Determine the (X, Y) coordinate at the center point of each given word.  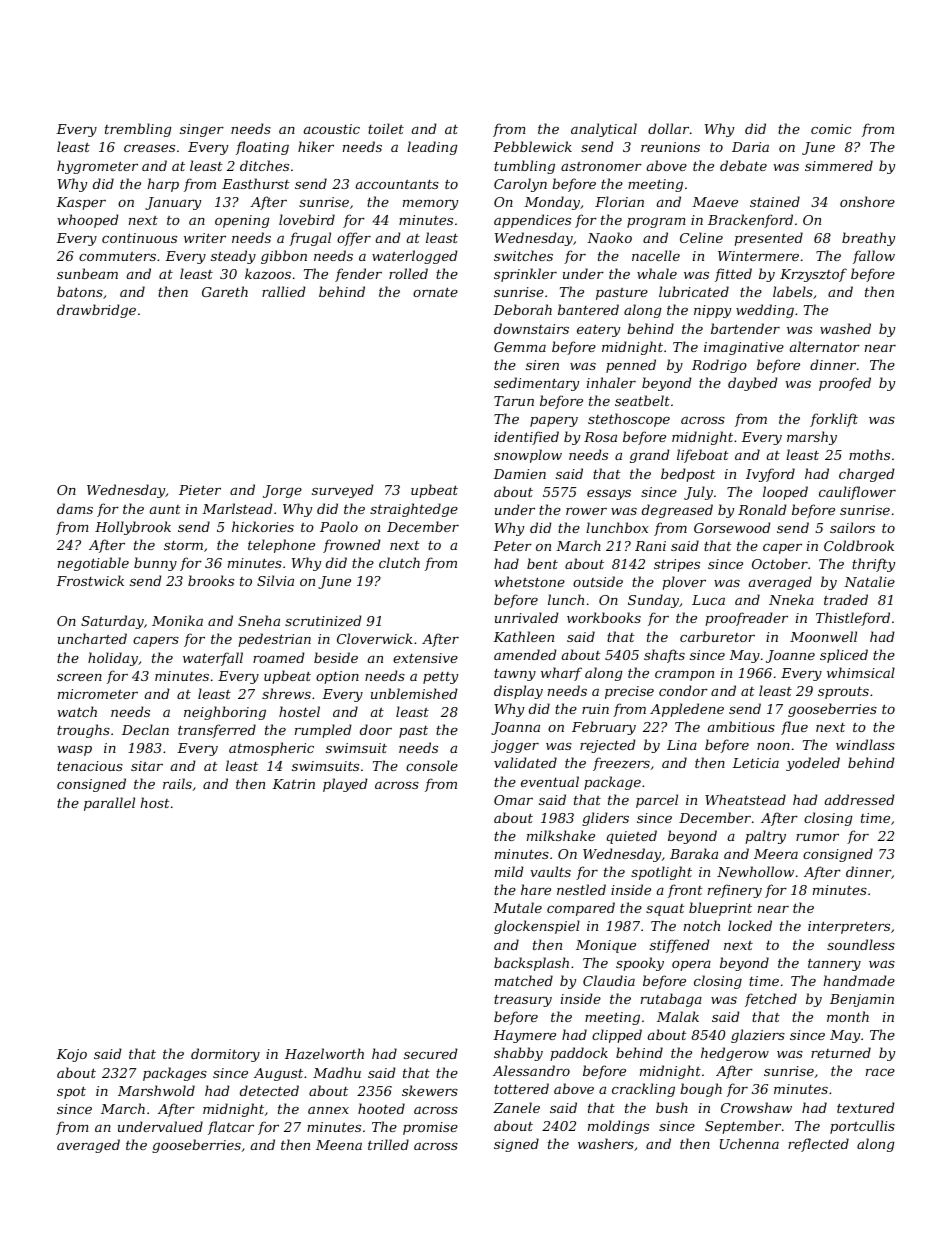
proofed (845, 384)
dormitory (225, 1055)
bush (672, 1107)
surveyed (343, 491)
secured (431, 1053)
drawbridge (96, 311)
